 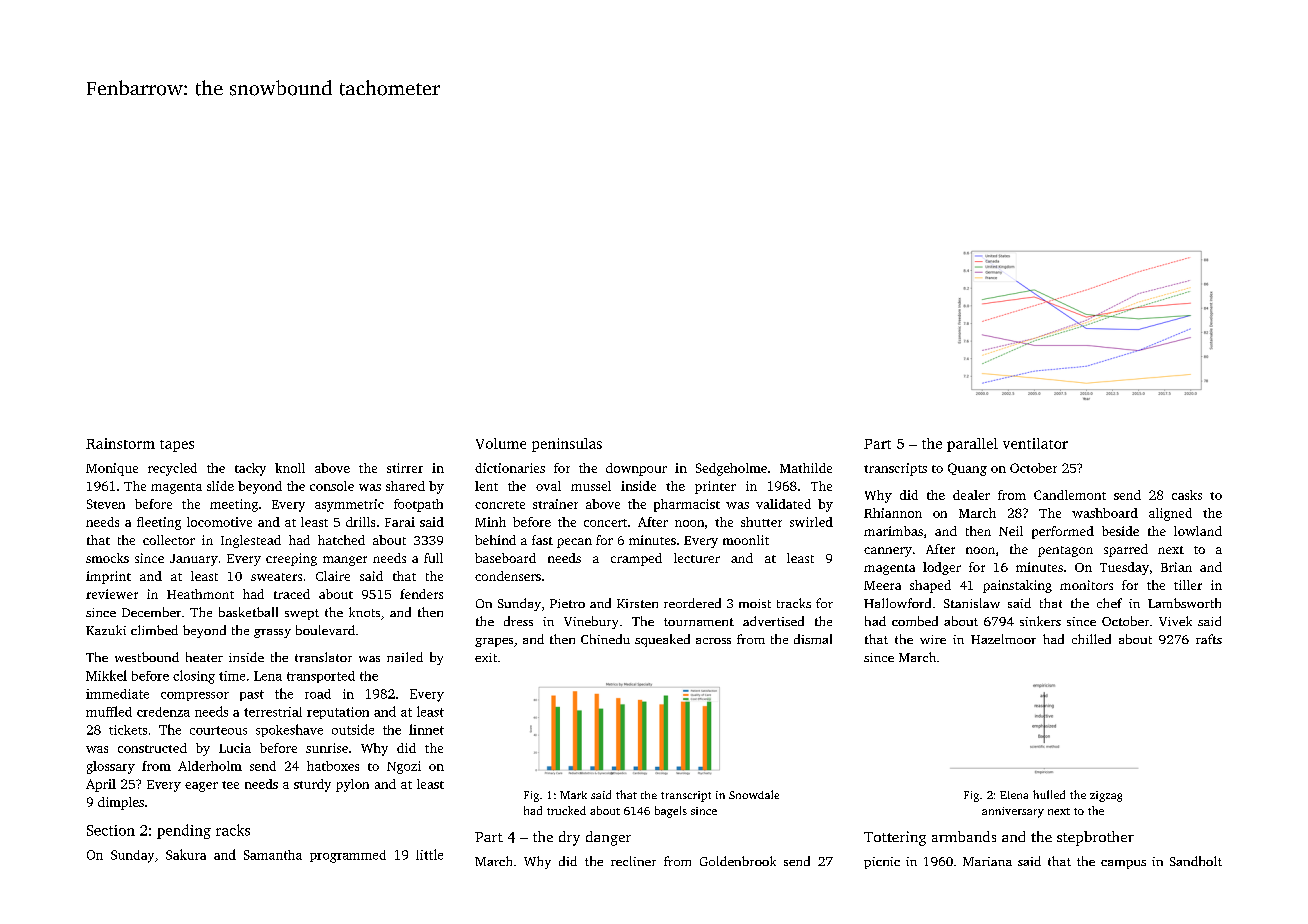 What do you see at coordinates (518, 621) in the screenshot?
I see `dress` at bounding box center [518, 621].
